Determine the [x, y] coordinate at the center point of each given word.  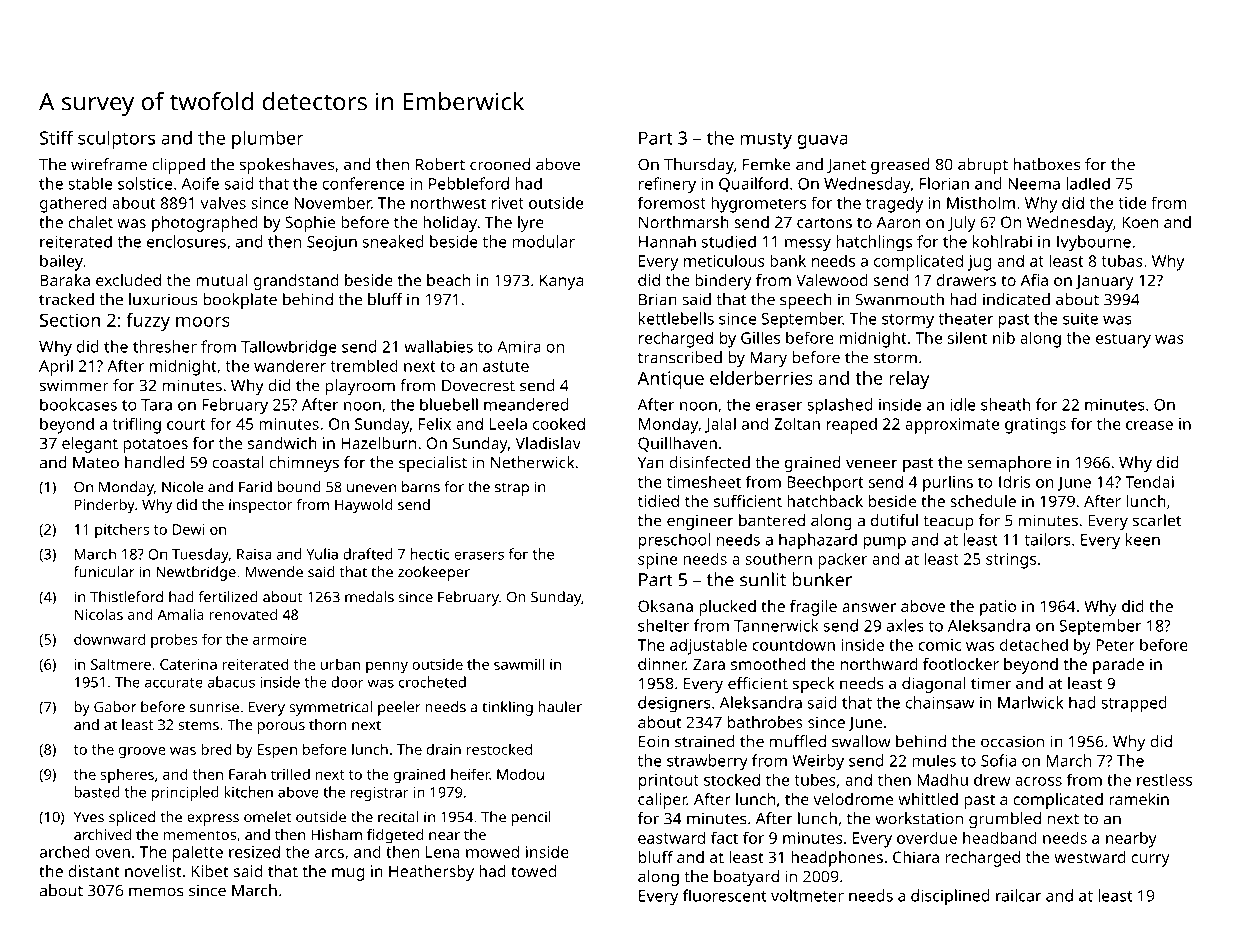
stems [199, 725]
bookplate [240, 301]
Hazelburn [378, 443]
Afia [1034, 280]
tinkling [507, 708]
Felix [435, 423]
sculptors [116, 139]
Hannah [667, 241]
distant [94, 871]
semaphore [1009, 464]
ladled [1088, 183]
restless [1164, 779]
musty [766, 141]
